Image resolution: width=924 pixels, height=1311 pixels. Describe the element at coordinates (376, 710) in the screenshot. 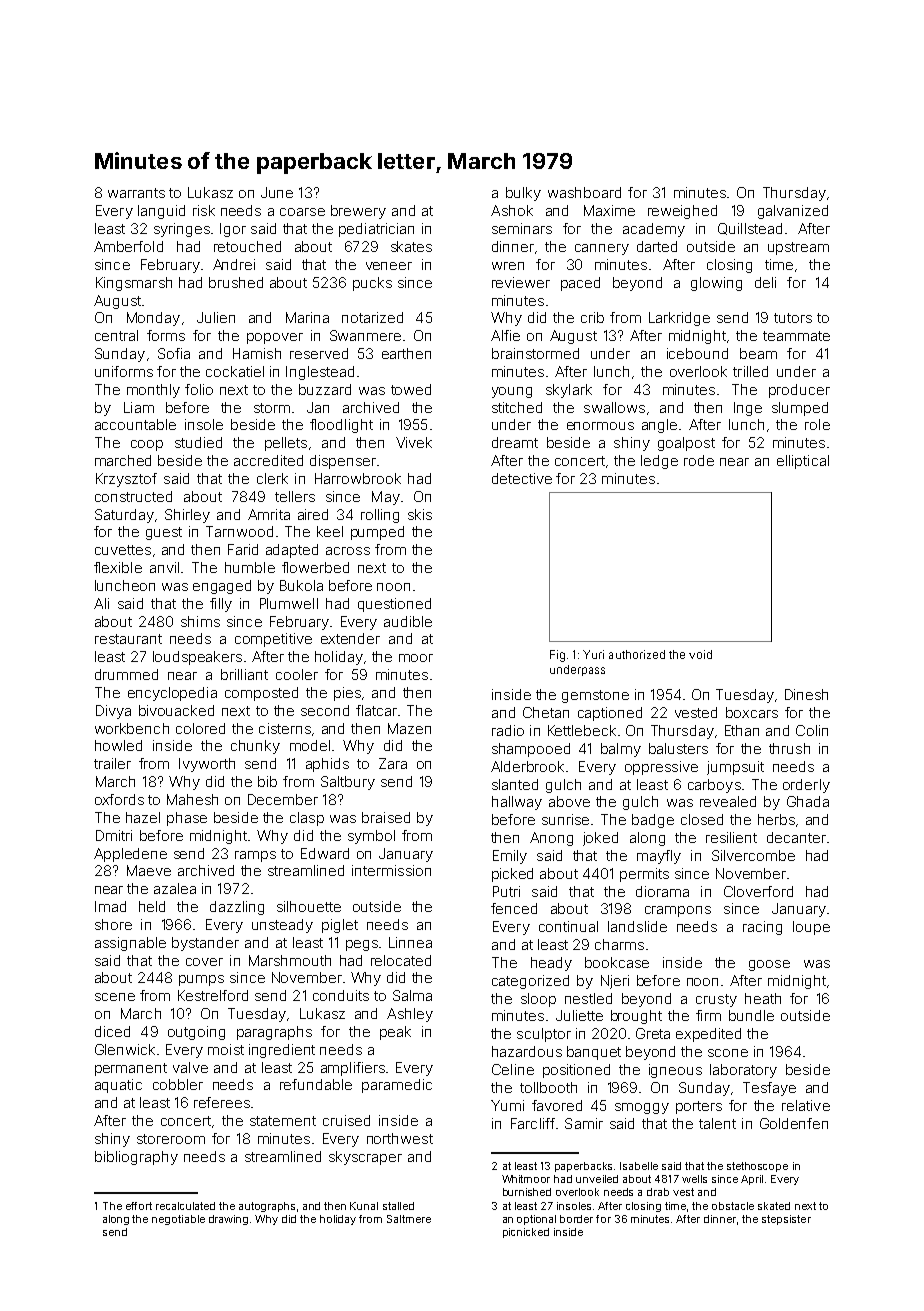

I see `flatcar` at that location.
